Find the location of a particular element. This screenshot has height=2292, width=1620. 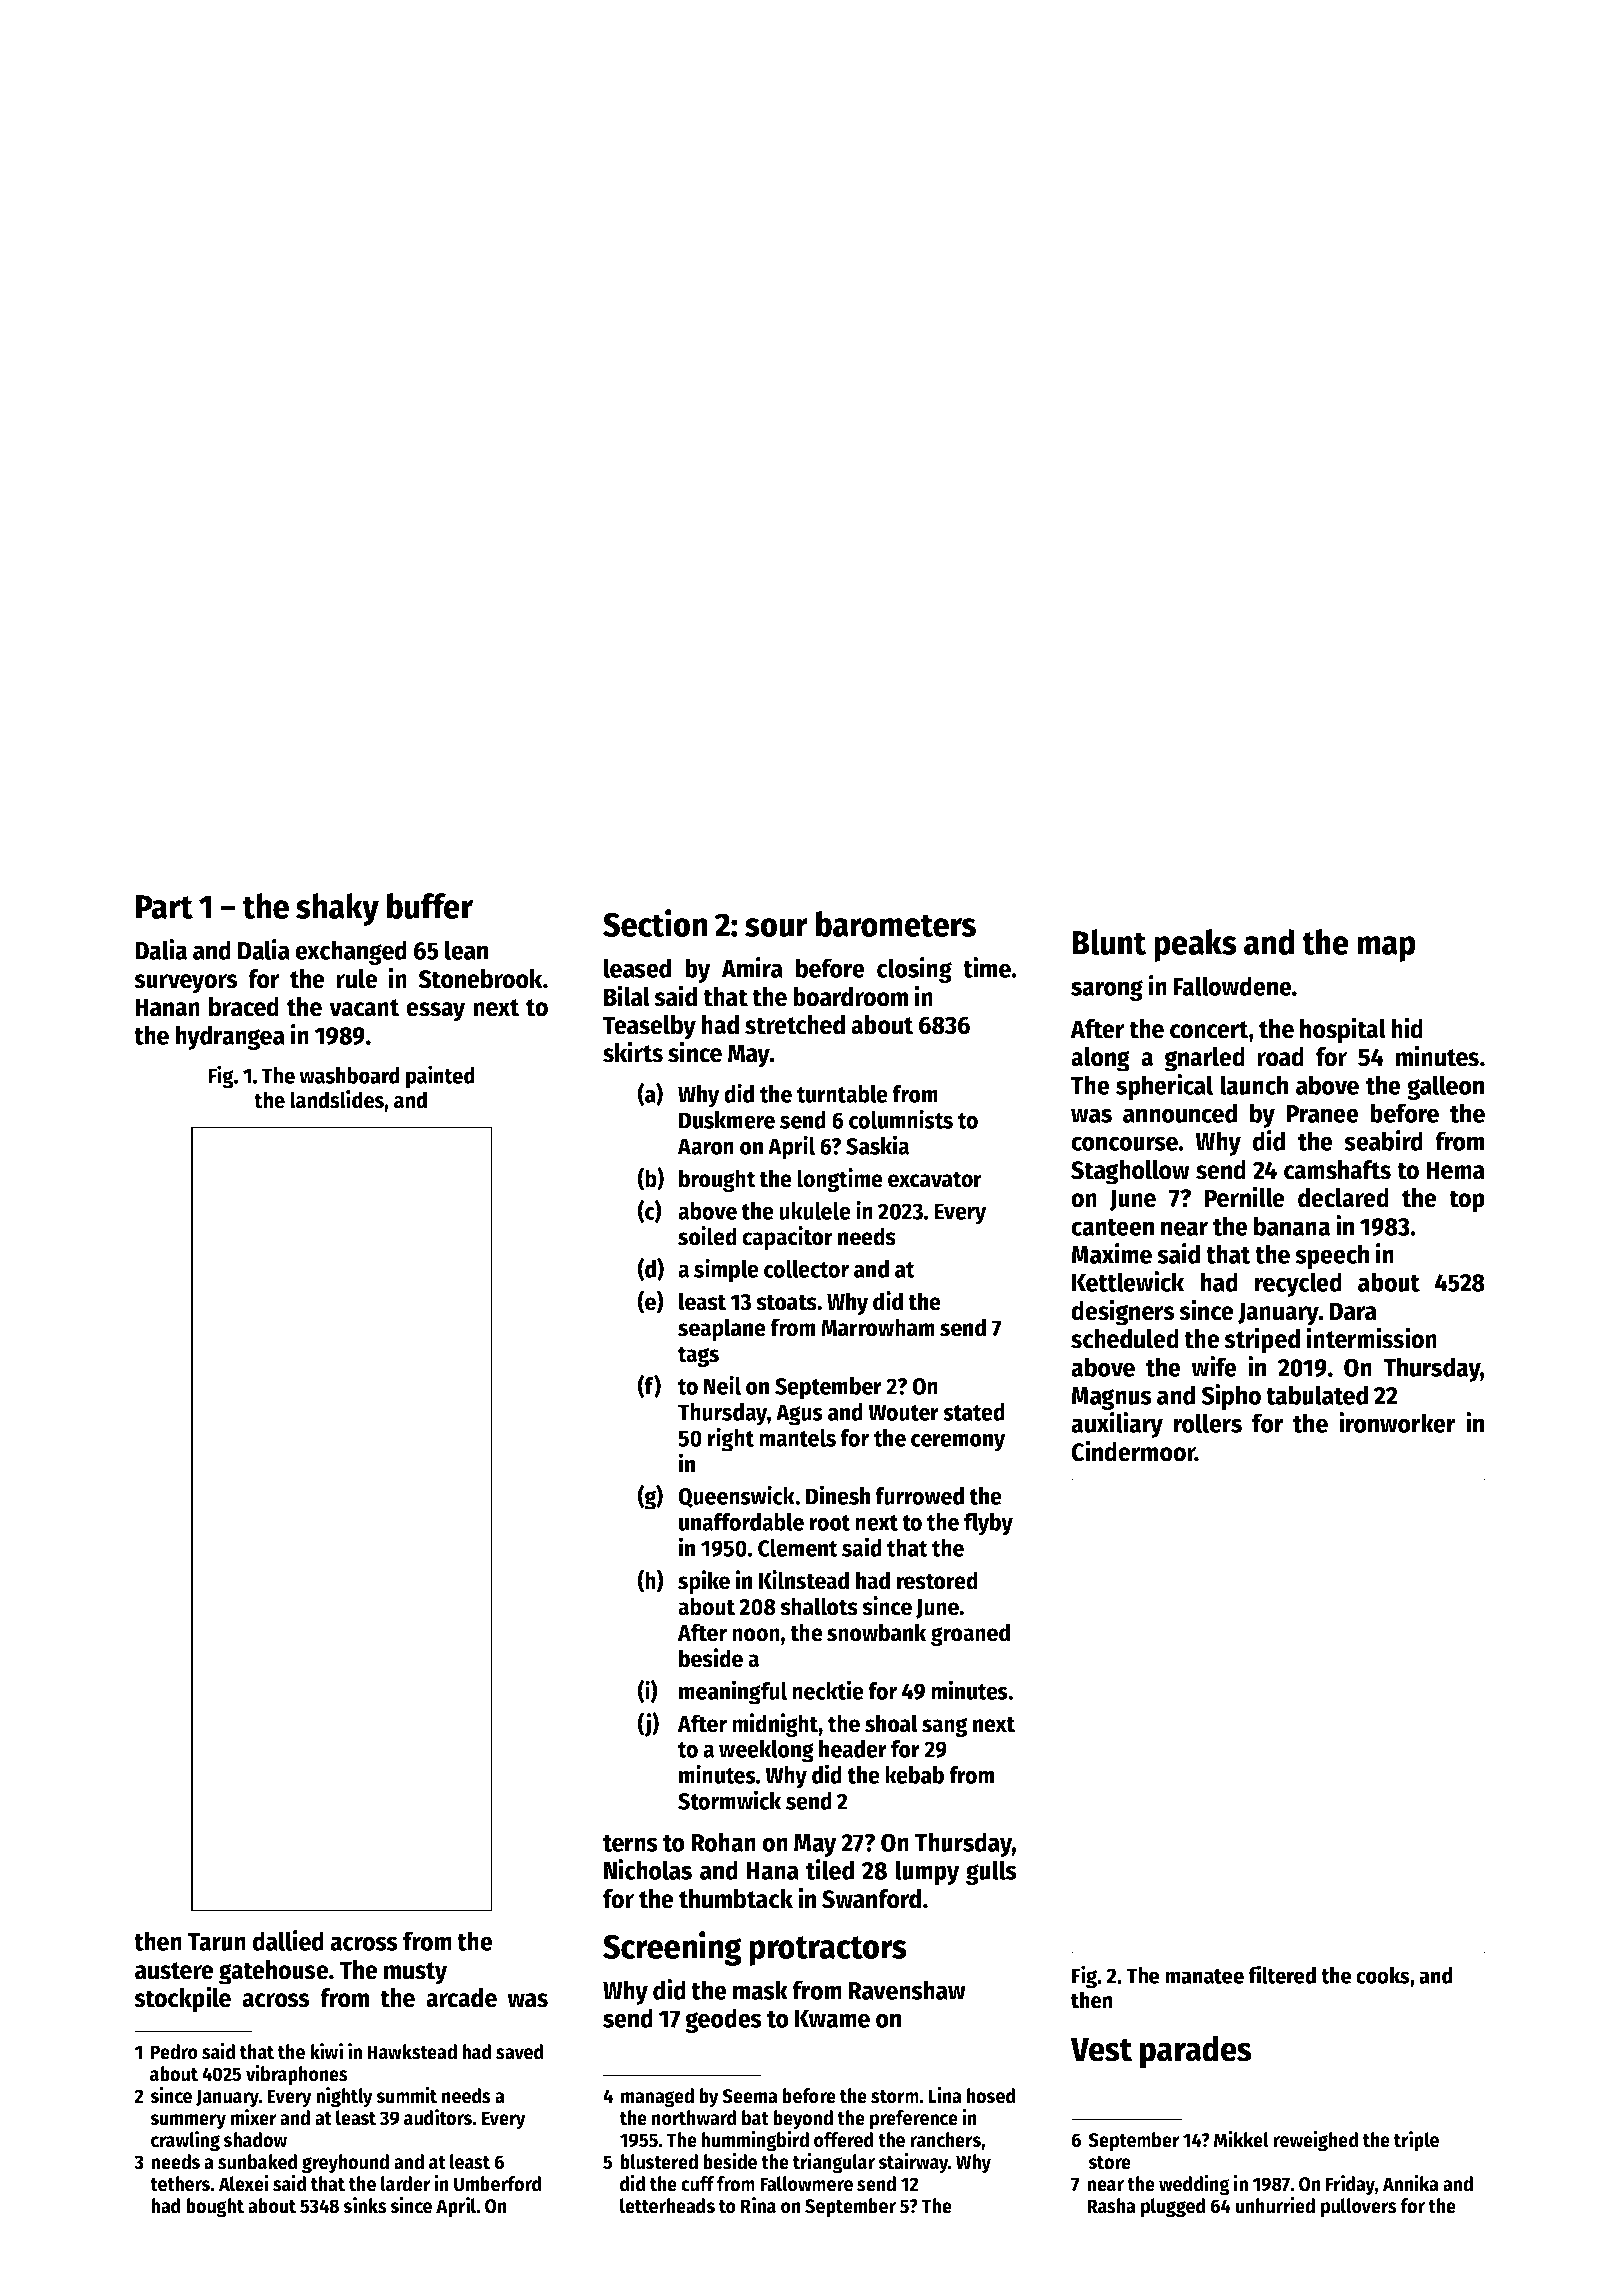

Aaron is located at coordinates (705, 1146).
